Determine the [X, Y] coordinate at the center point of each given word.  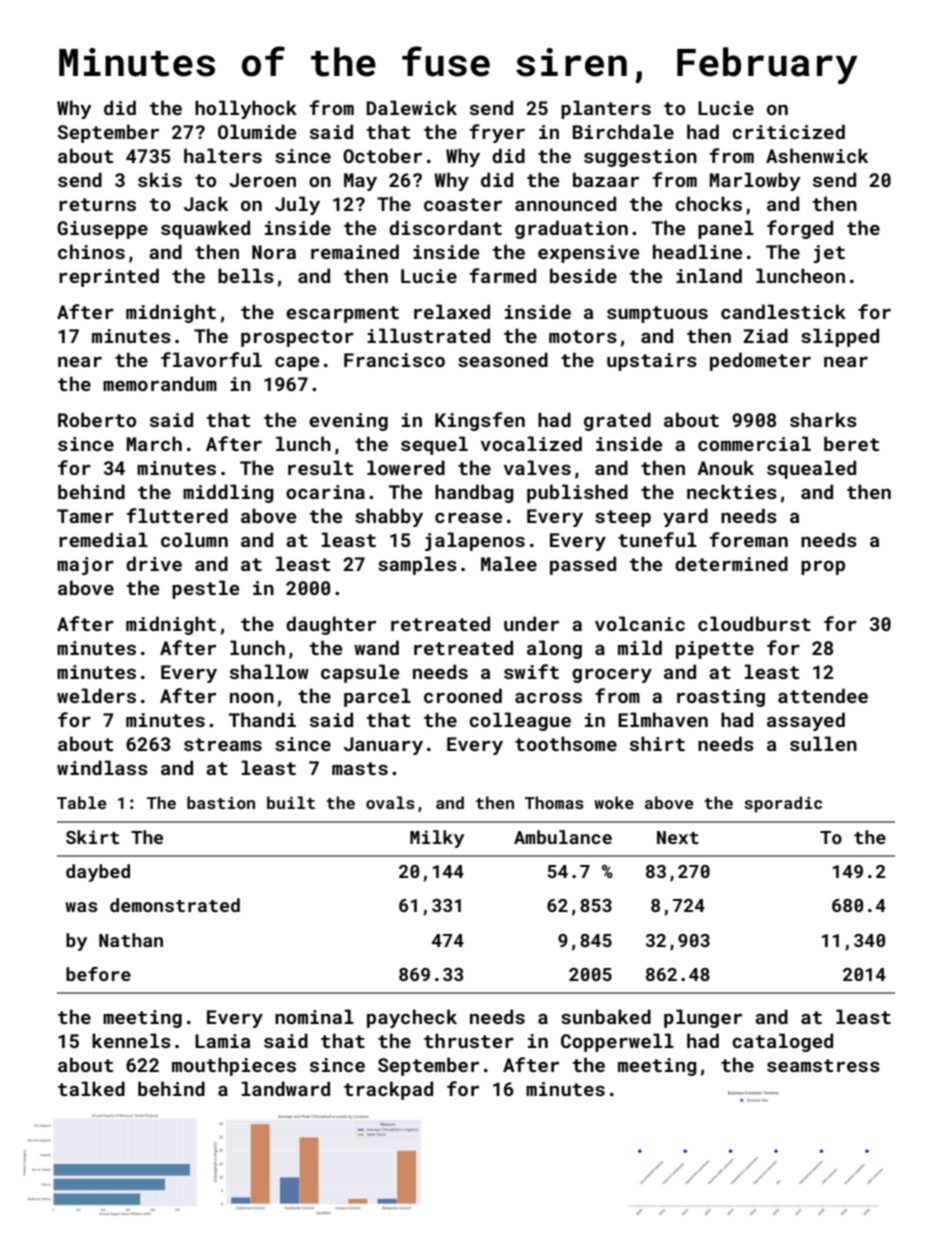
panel [726, 229]
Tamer [85, 516]
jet [829, 254]
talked [91, 1088]
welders [96, 695]
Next [678, 837]
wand [376, 647]
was [81, 907]
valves [537, 467]
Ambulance [563, 837]
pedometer [760, 361]
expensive [588, 254]
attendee [823, 695]
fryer [497, 133]
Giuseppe [102, 230]
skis [160, 179]
